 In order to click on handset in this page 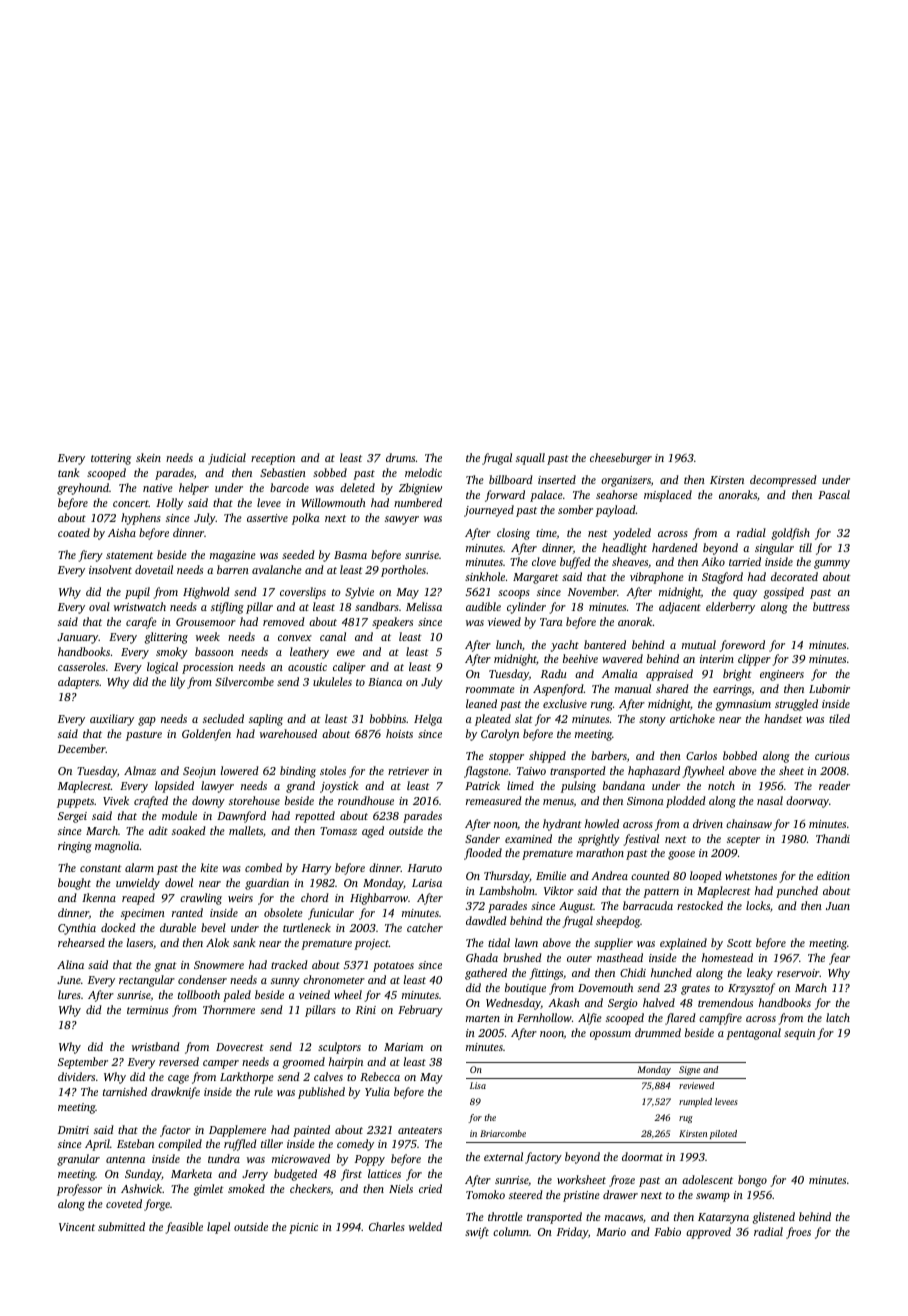, I will do `click(783, 718)`.
